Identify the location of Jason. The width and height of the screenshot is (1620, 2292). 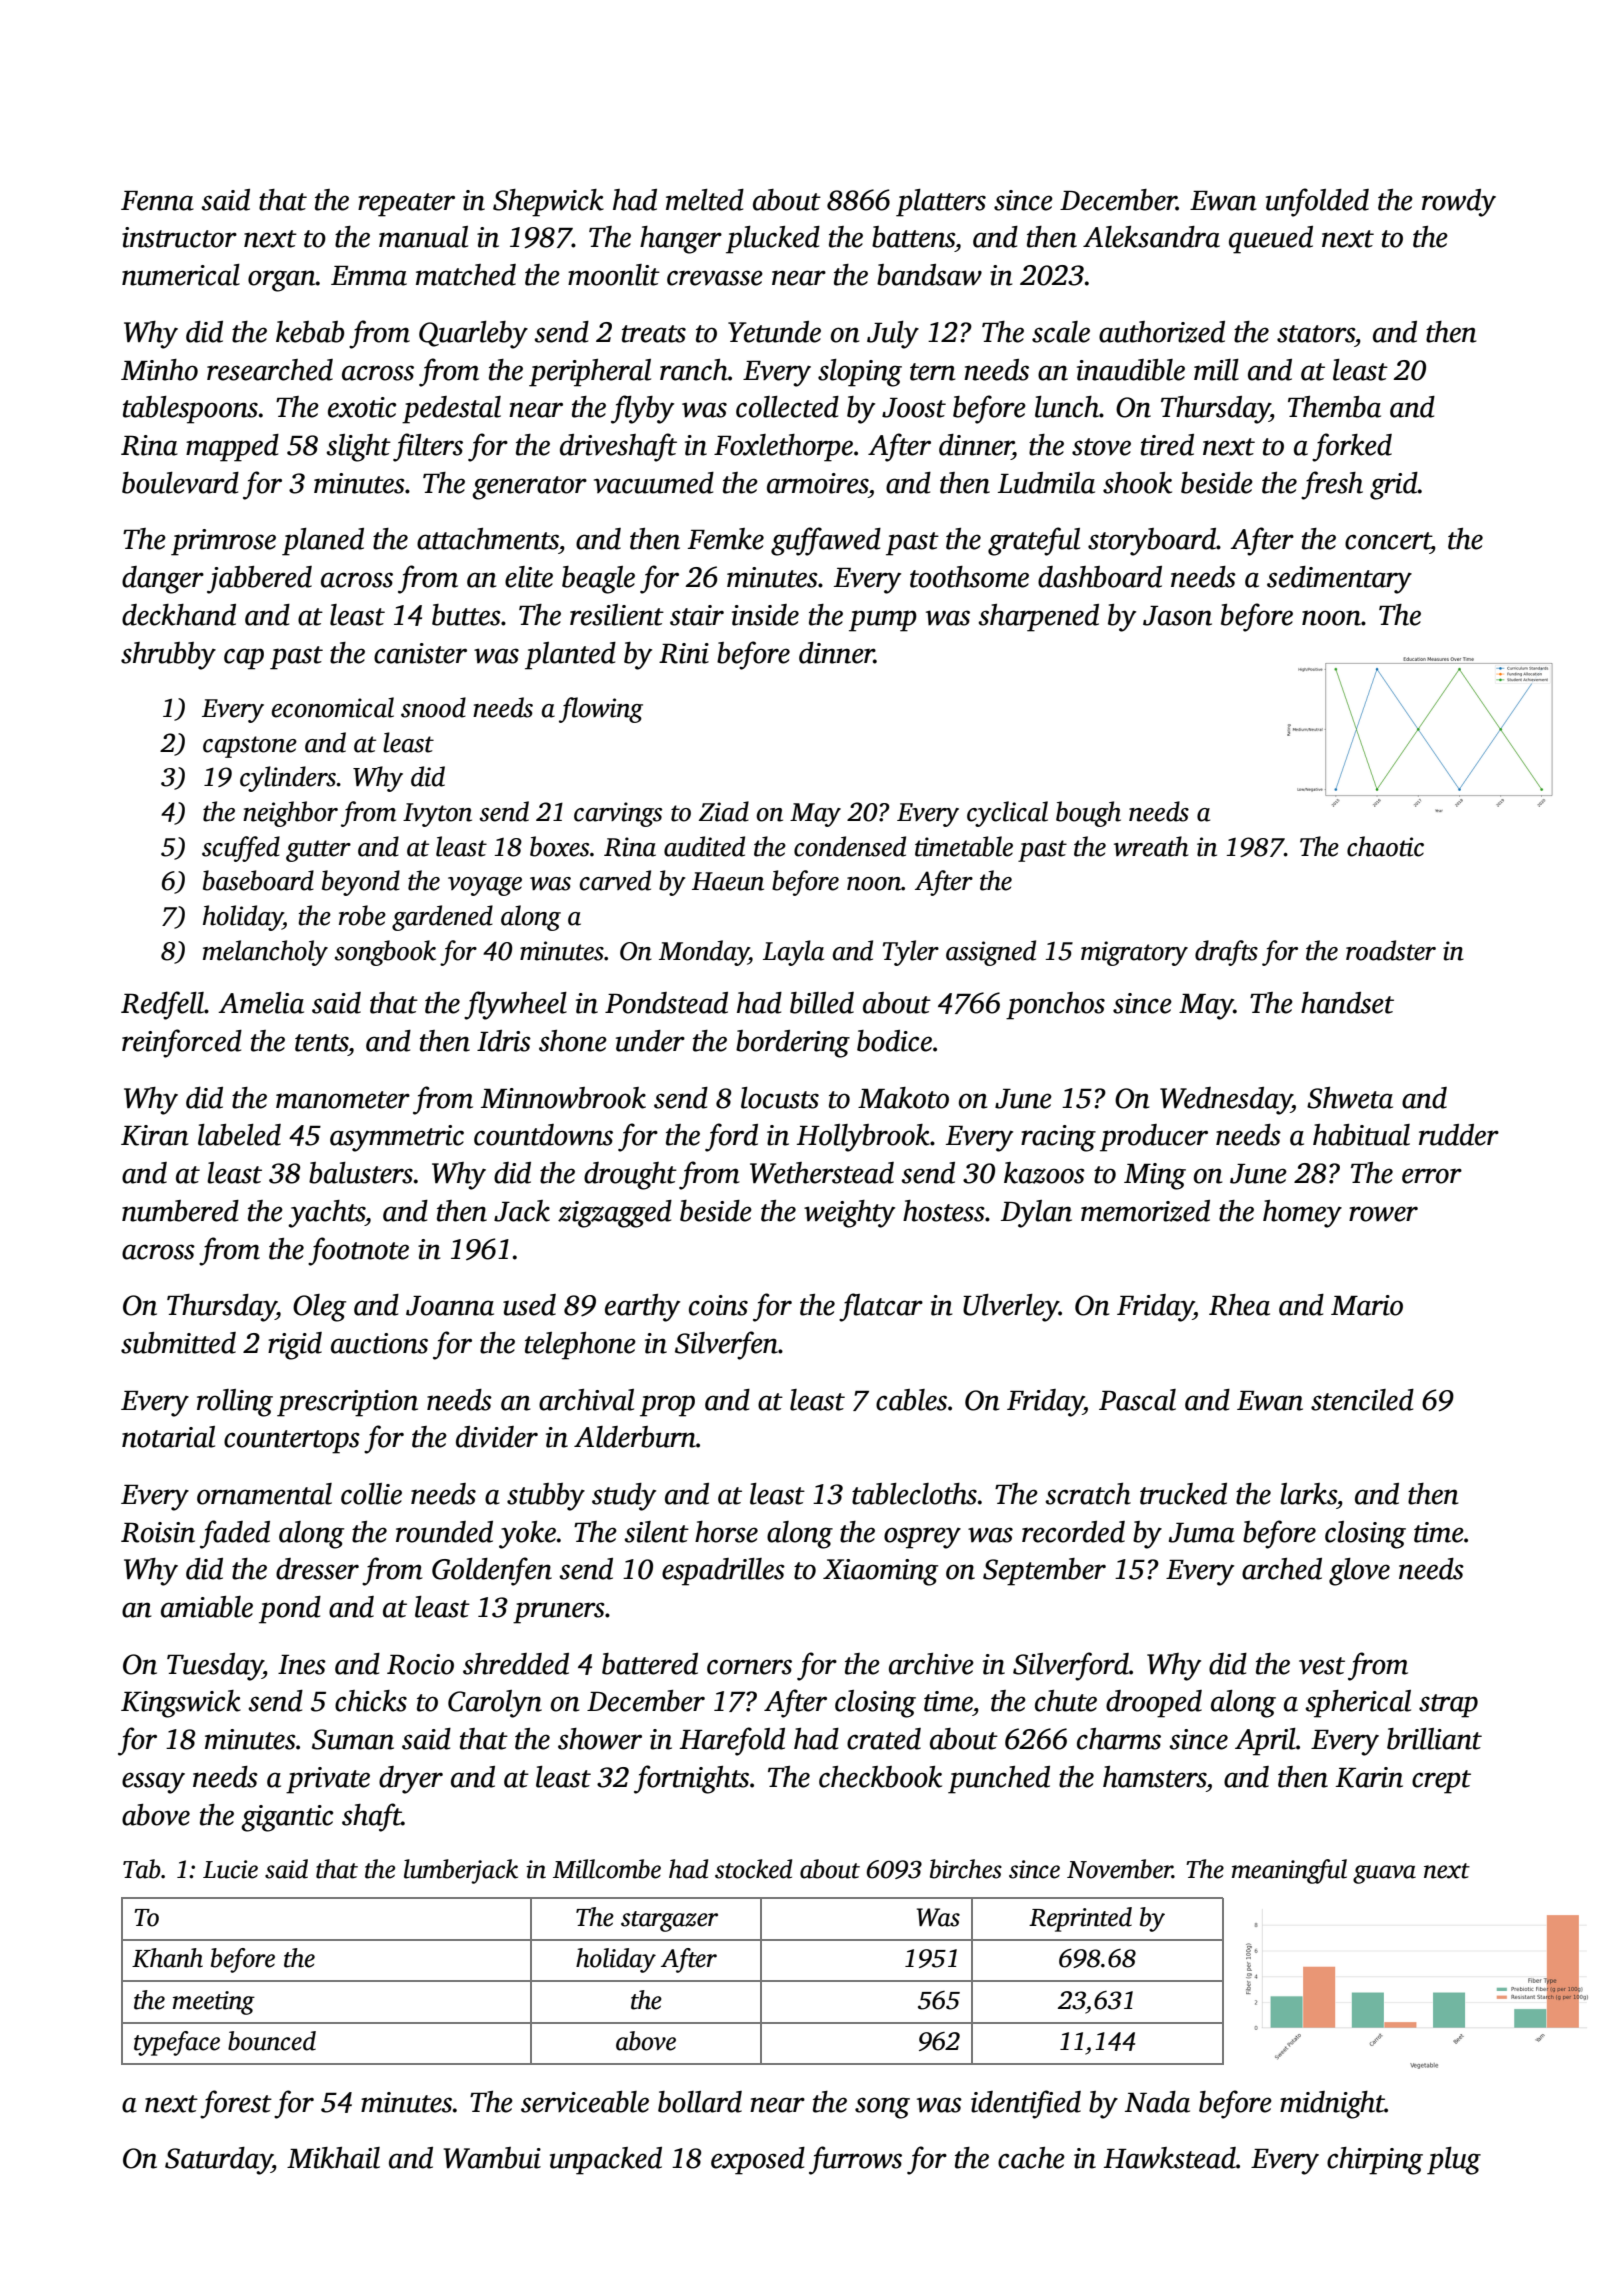
(1177, 616).
